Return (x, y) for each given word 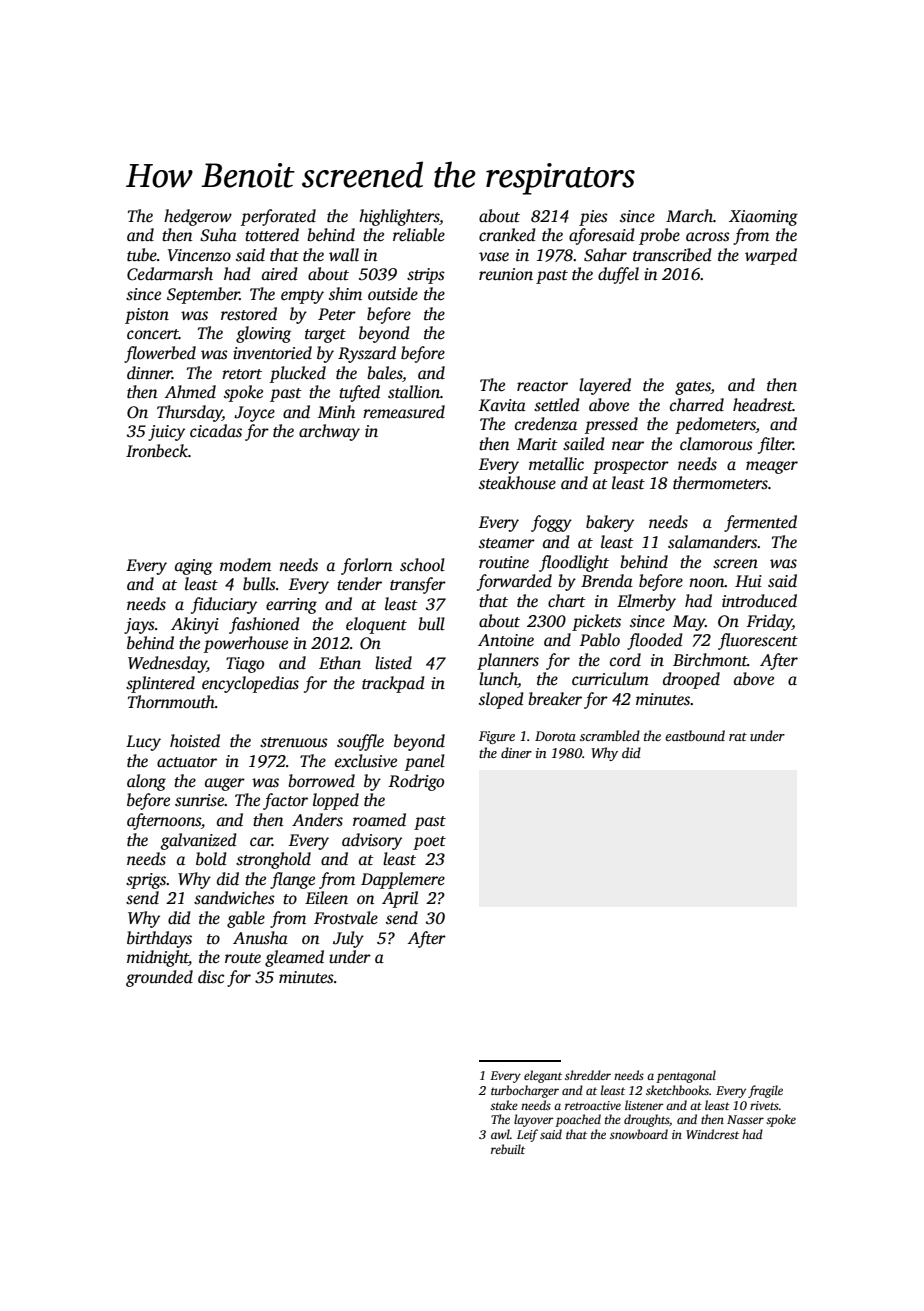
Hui (748, 581)
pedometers (715, 425)
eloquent (376, 625)
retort (242, 374)
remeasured (404, 412)
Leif (527, 1135)
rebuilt (508, 1149)
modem (245, 565)
